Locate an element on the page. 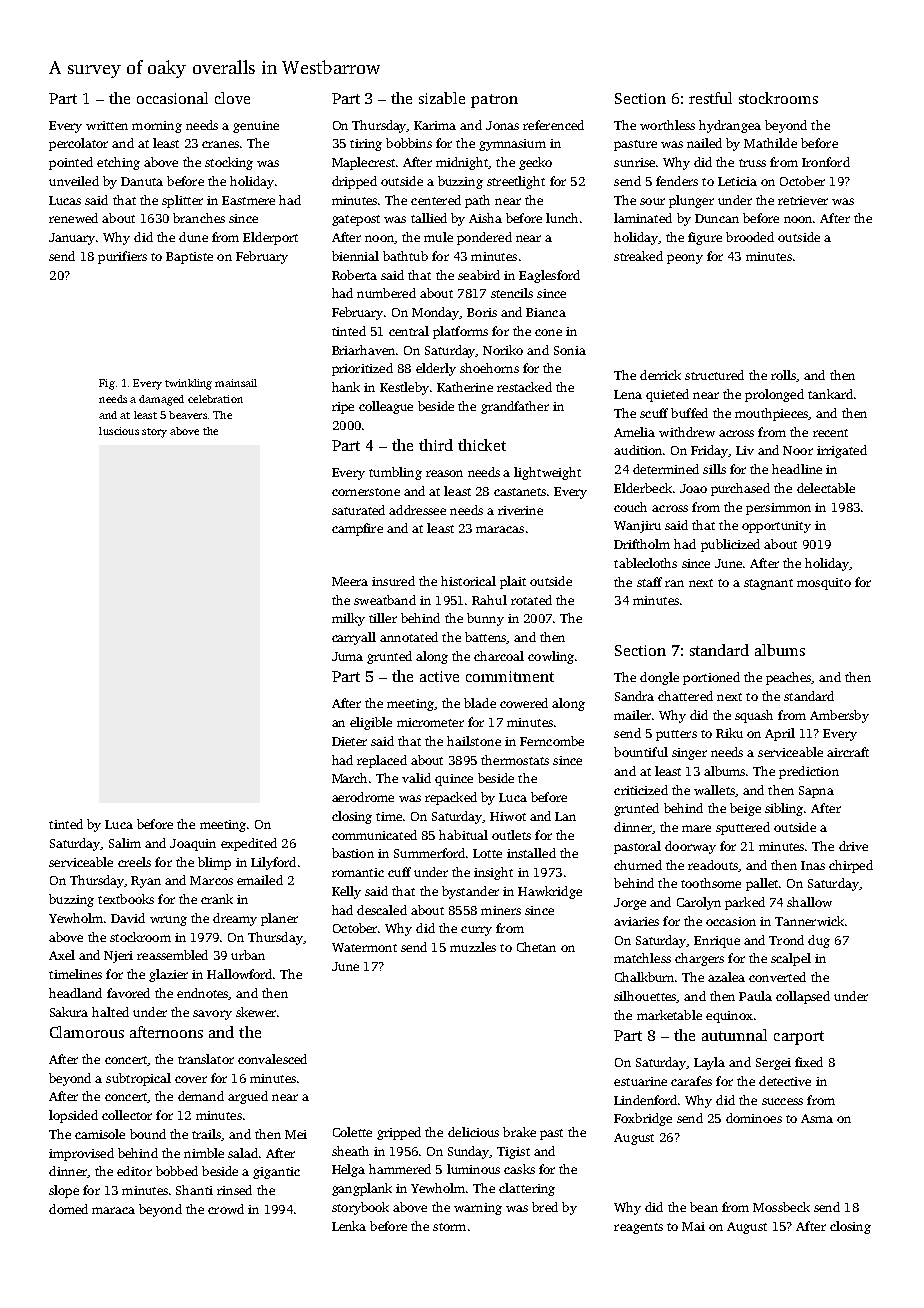 The height and width of the document is (1308, 924). third is located at coordinates (436, 445).
